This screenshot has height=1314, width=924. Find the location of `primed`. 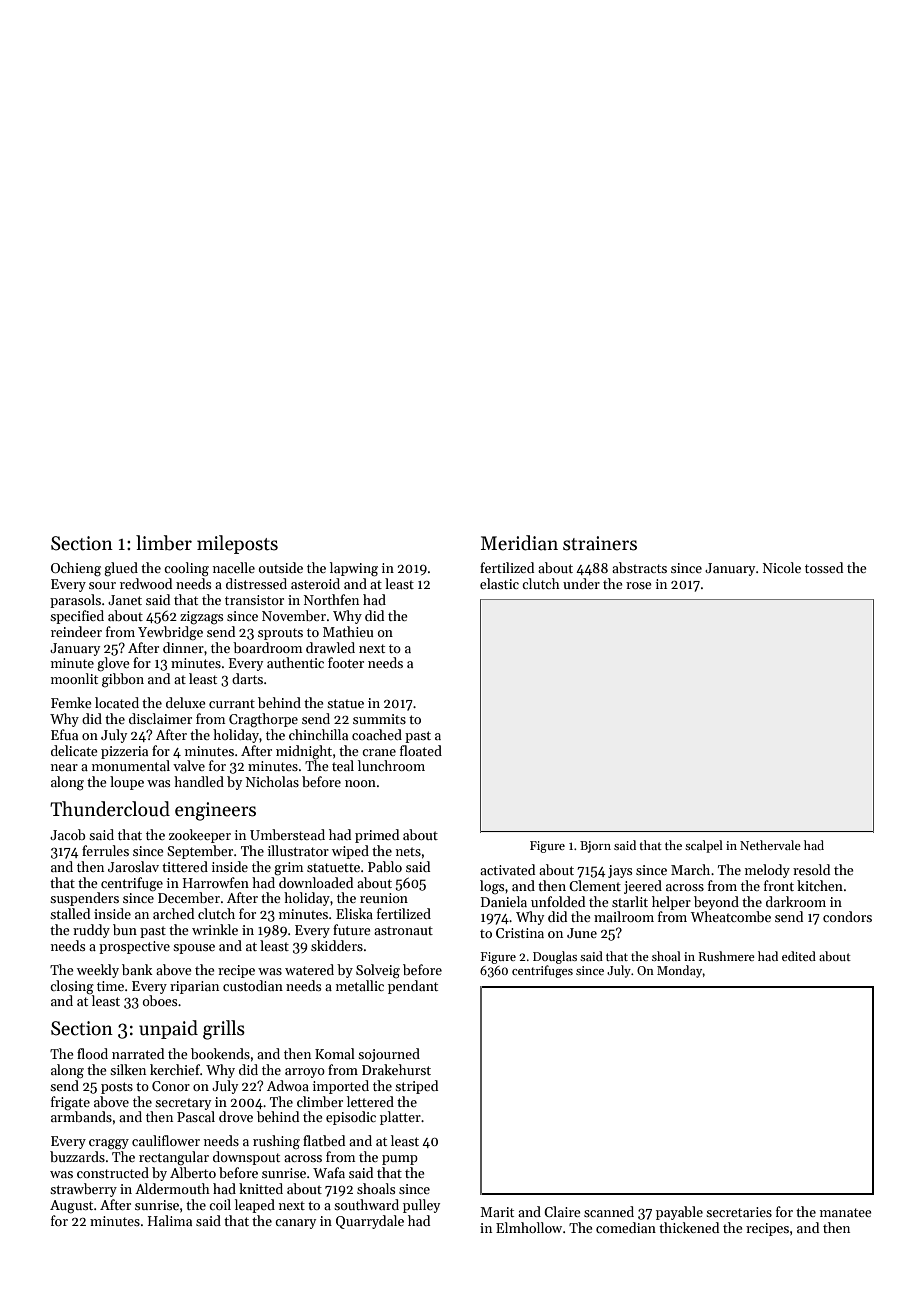

primed is located at coordinates (377, 836).
